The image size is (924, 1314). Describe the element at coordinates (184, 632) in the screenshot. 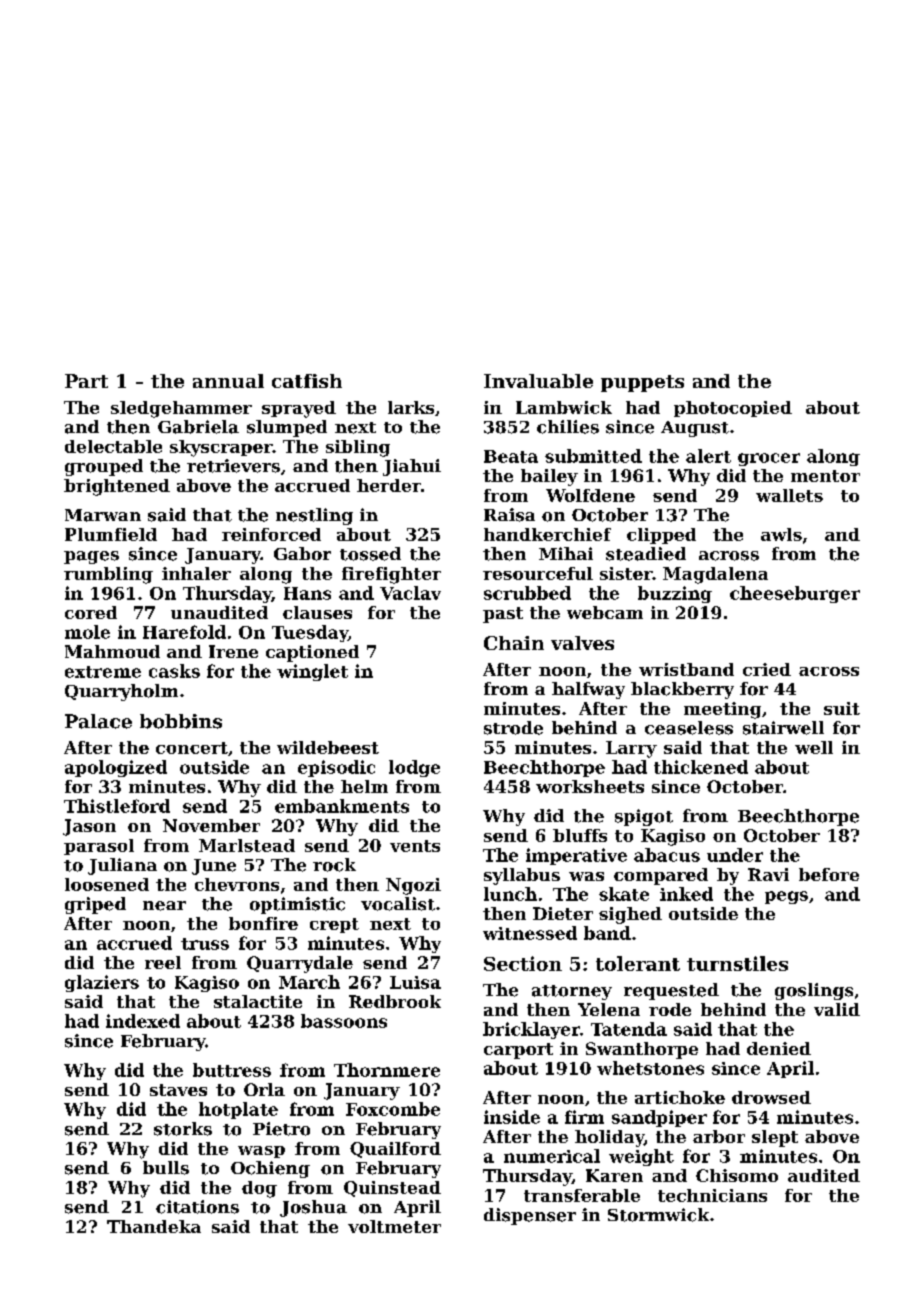

I see `Harefold` at that location.
